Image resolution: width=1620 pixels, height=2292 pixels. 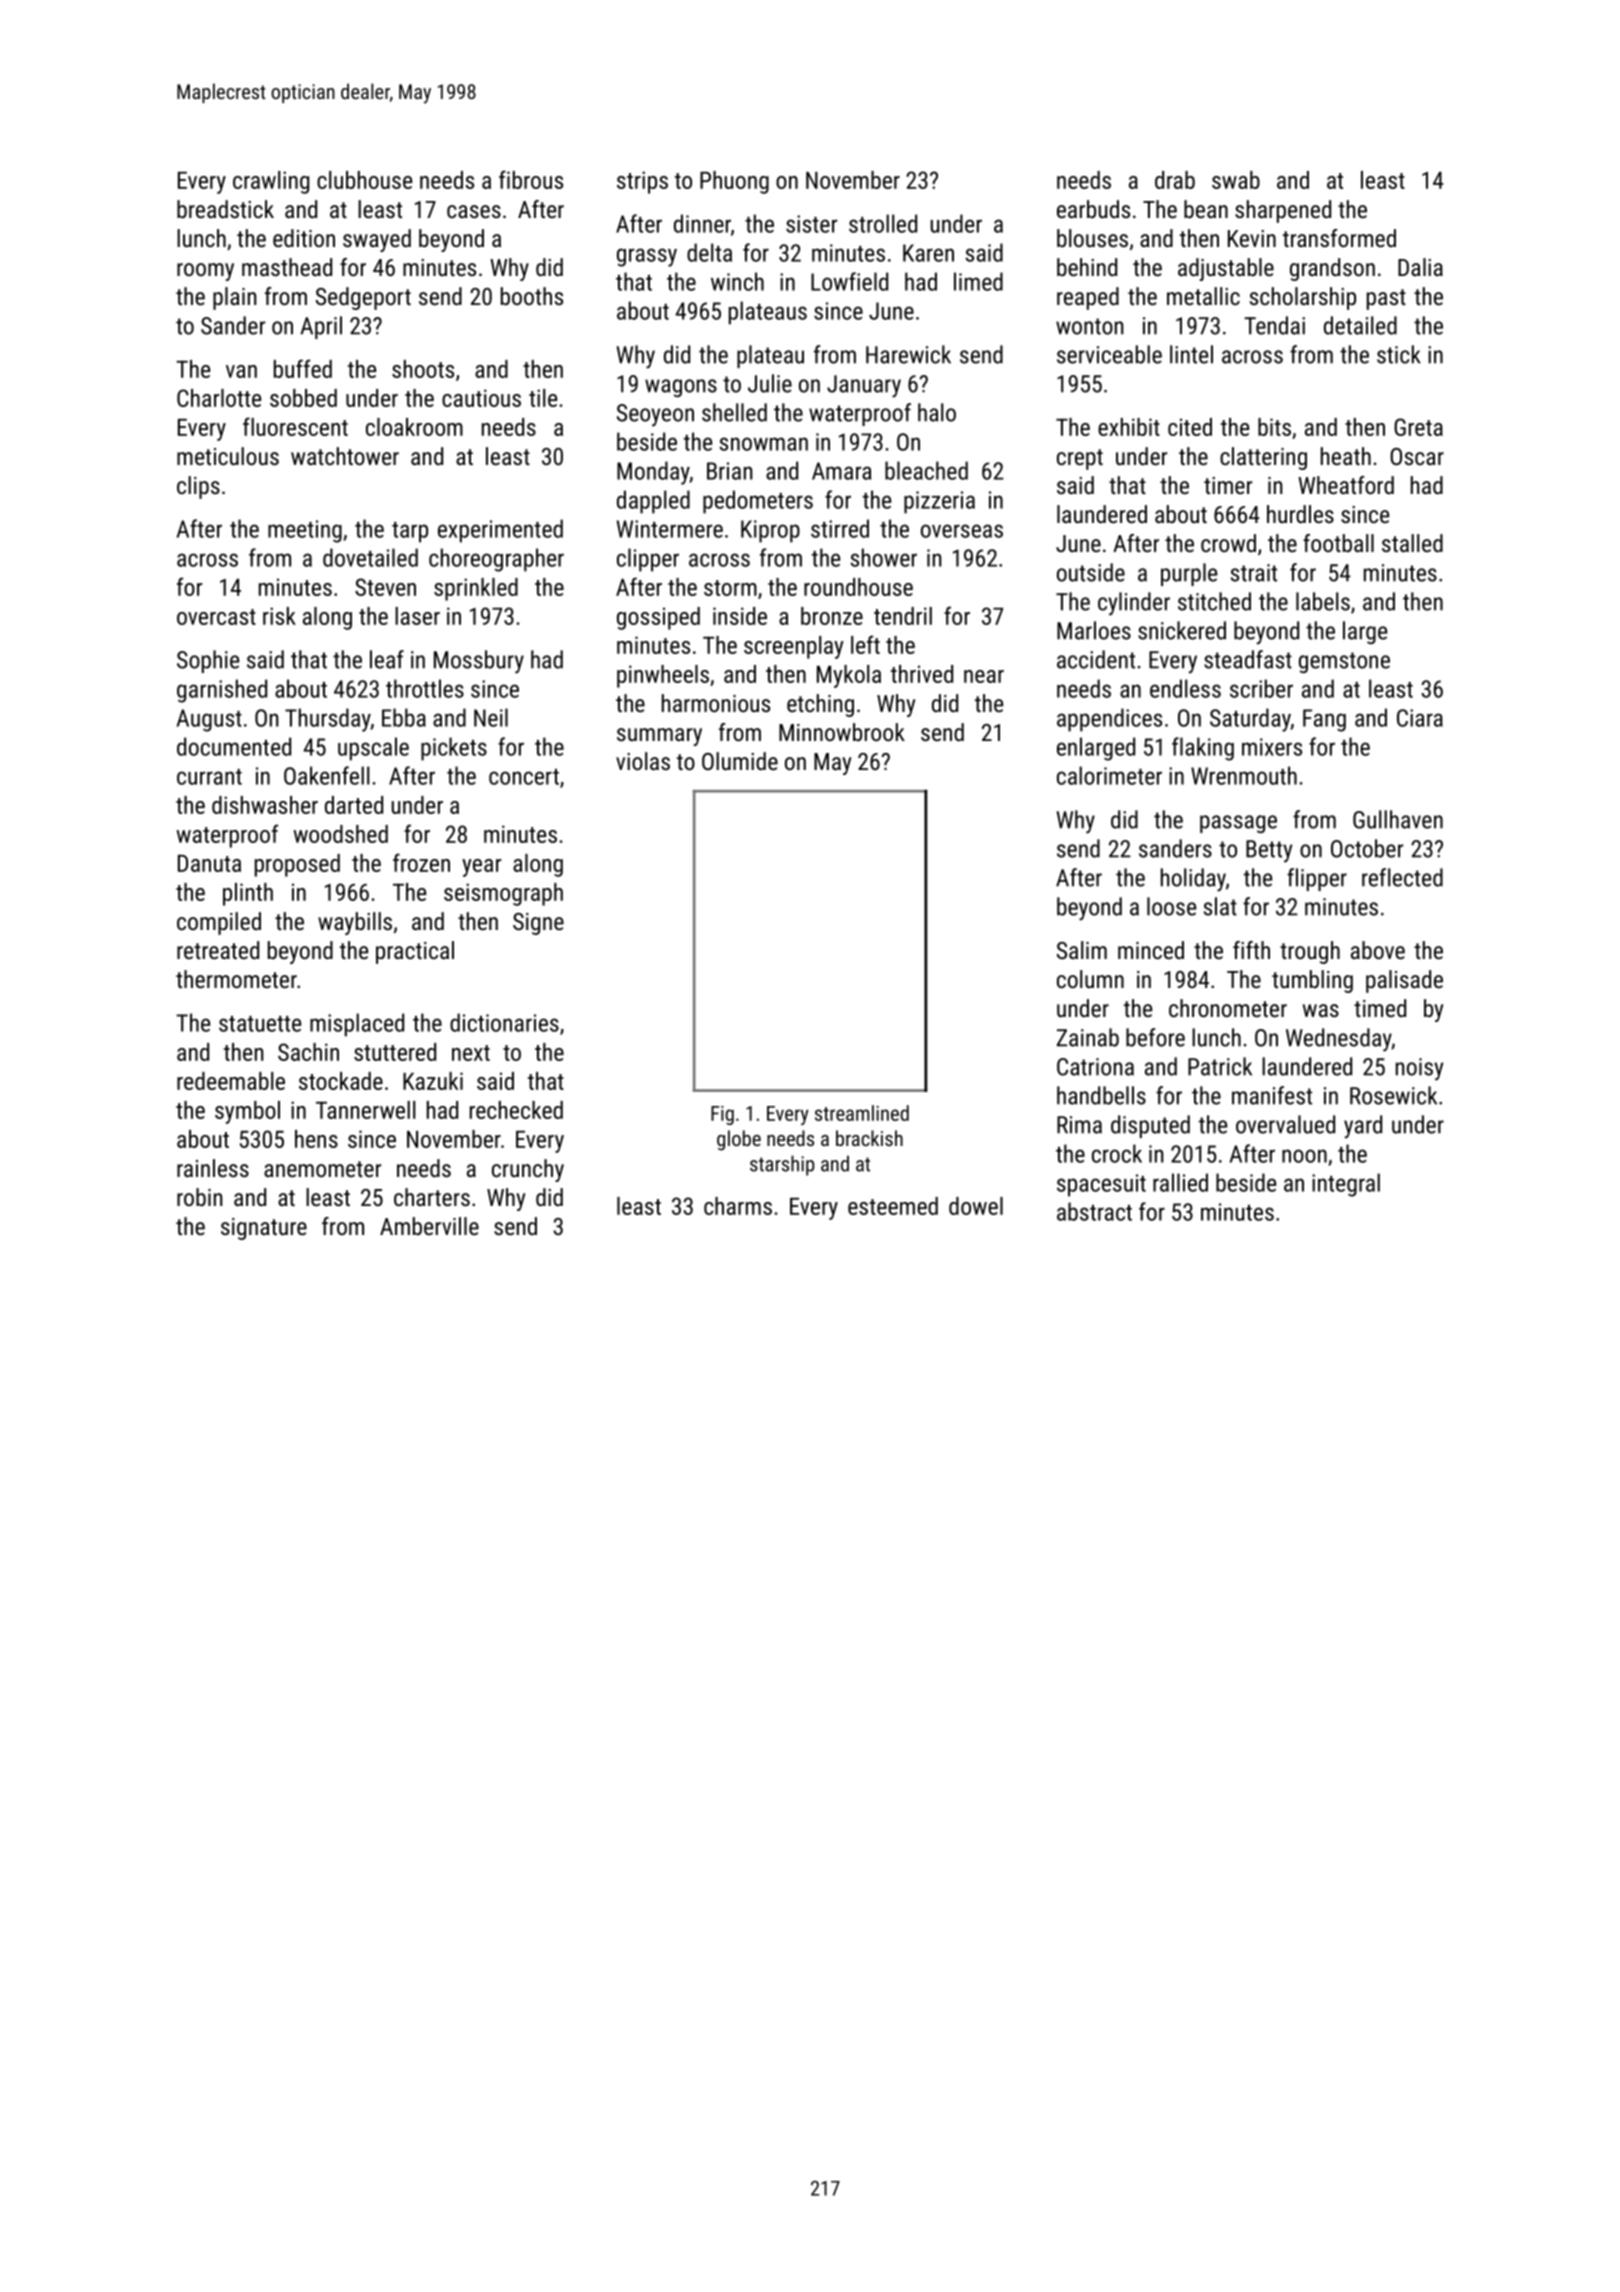 I want to click on above, so click(x=1378, y=950).
